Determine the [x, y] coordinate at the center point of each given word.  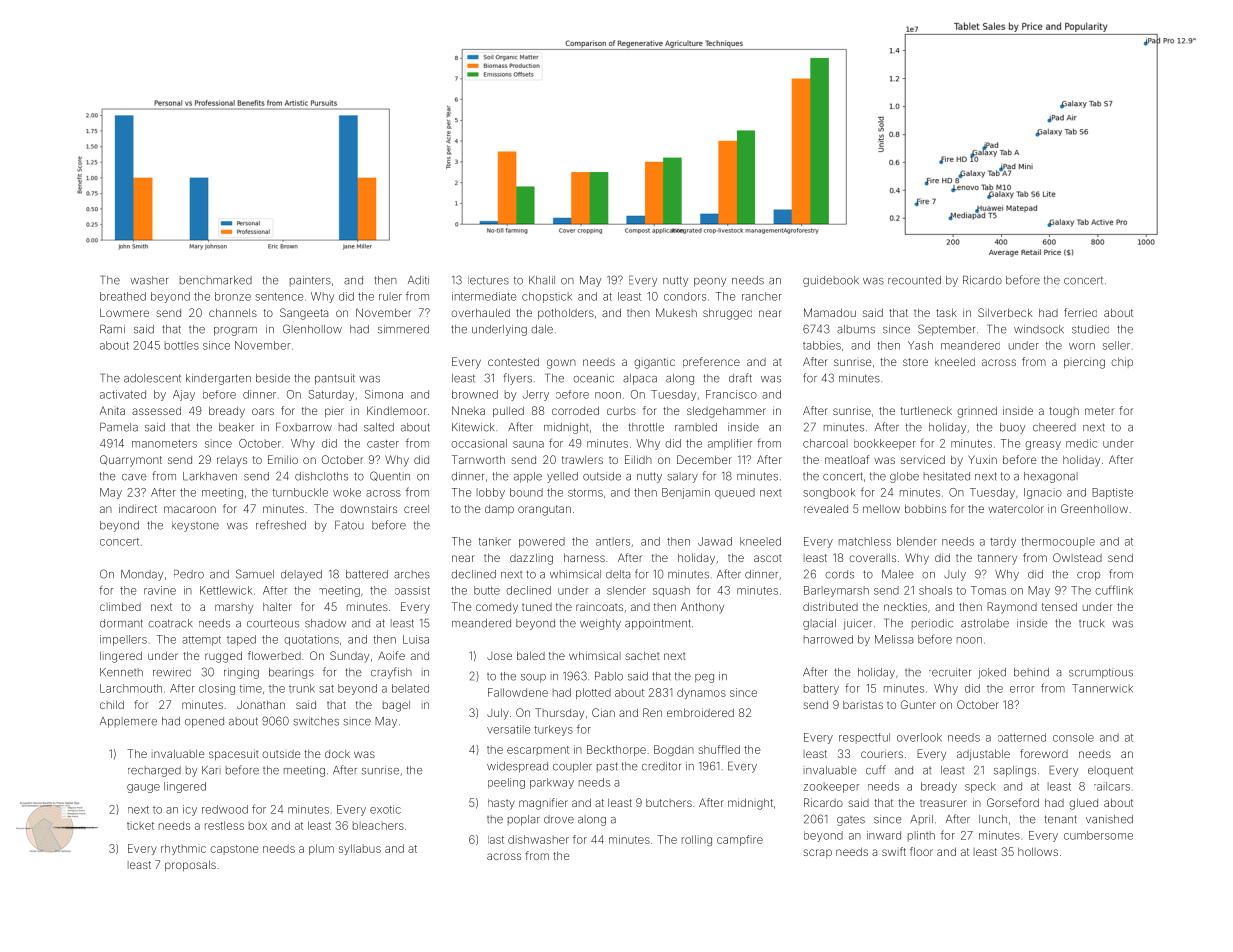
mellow [881, 508]
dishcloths [321, 476]
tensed [1059, 606]
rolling [697, 841]
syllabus [360, 849]
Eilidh [638, 459]
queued [735, 493]
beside [273, 378]
